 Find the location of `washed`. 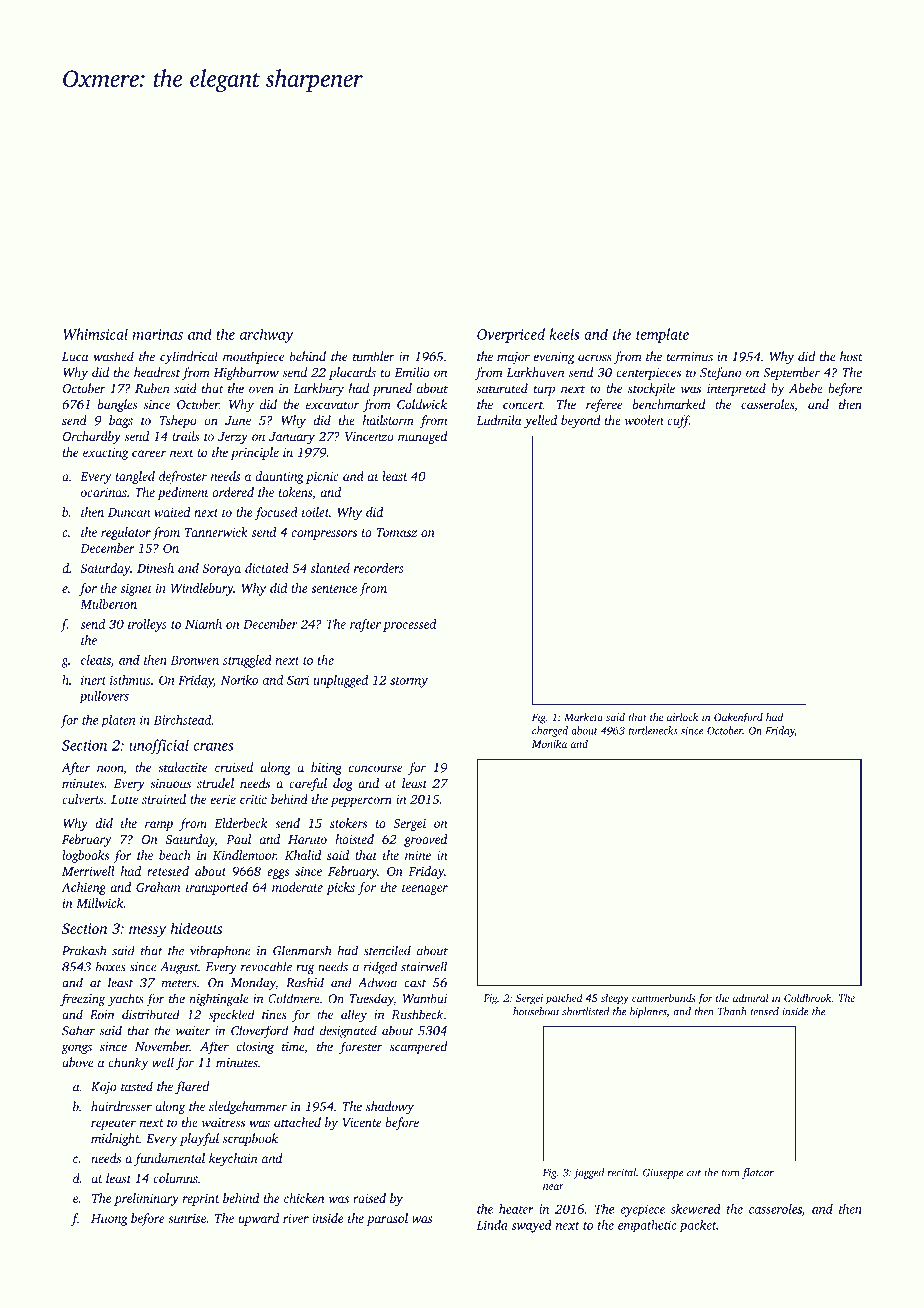

washed is located at coordinates (113, 356).
